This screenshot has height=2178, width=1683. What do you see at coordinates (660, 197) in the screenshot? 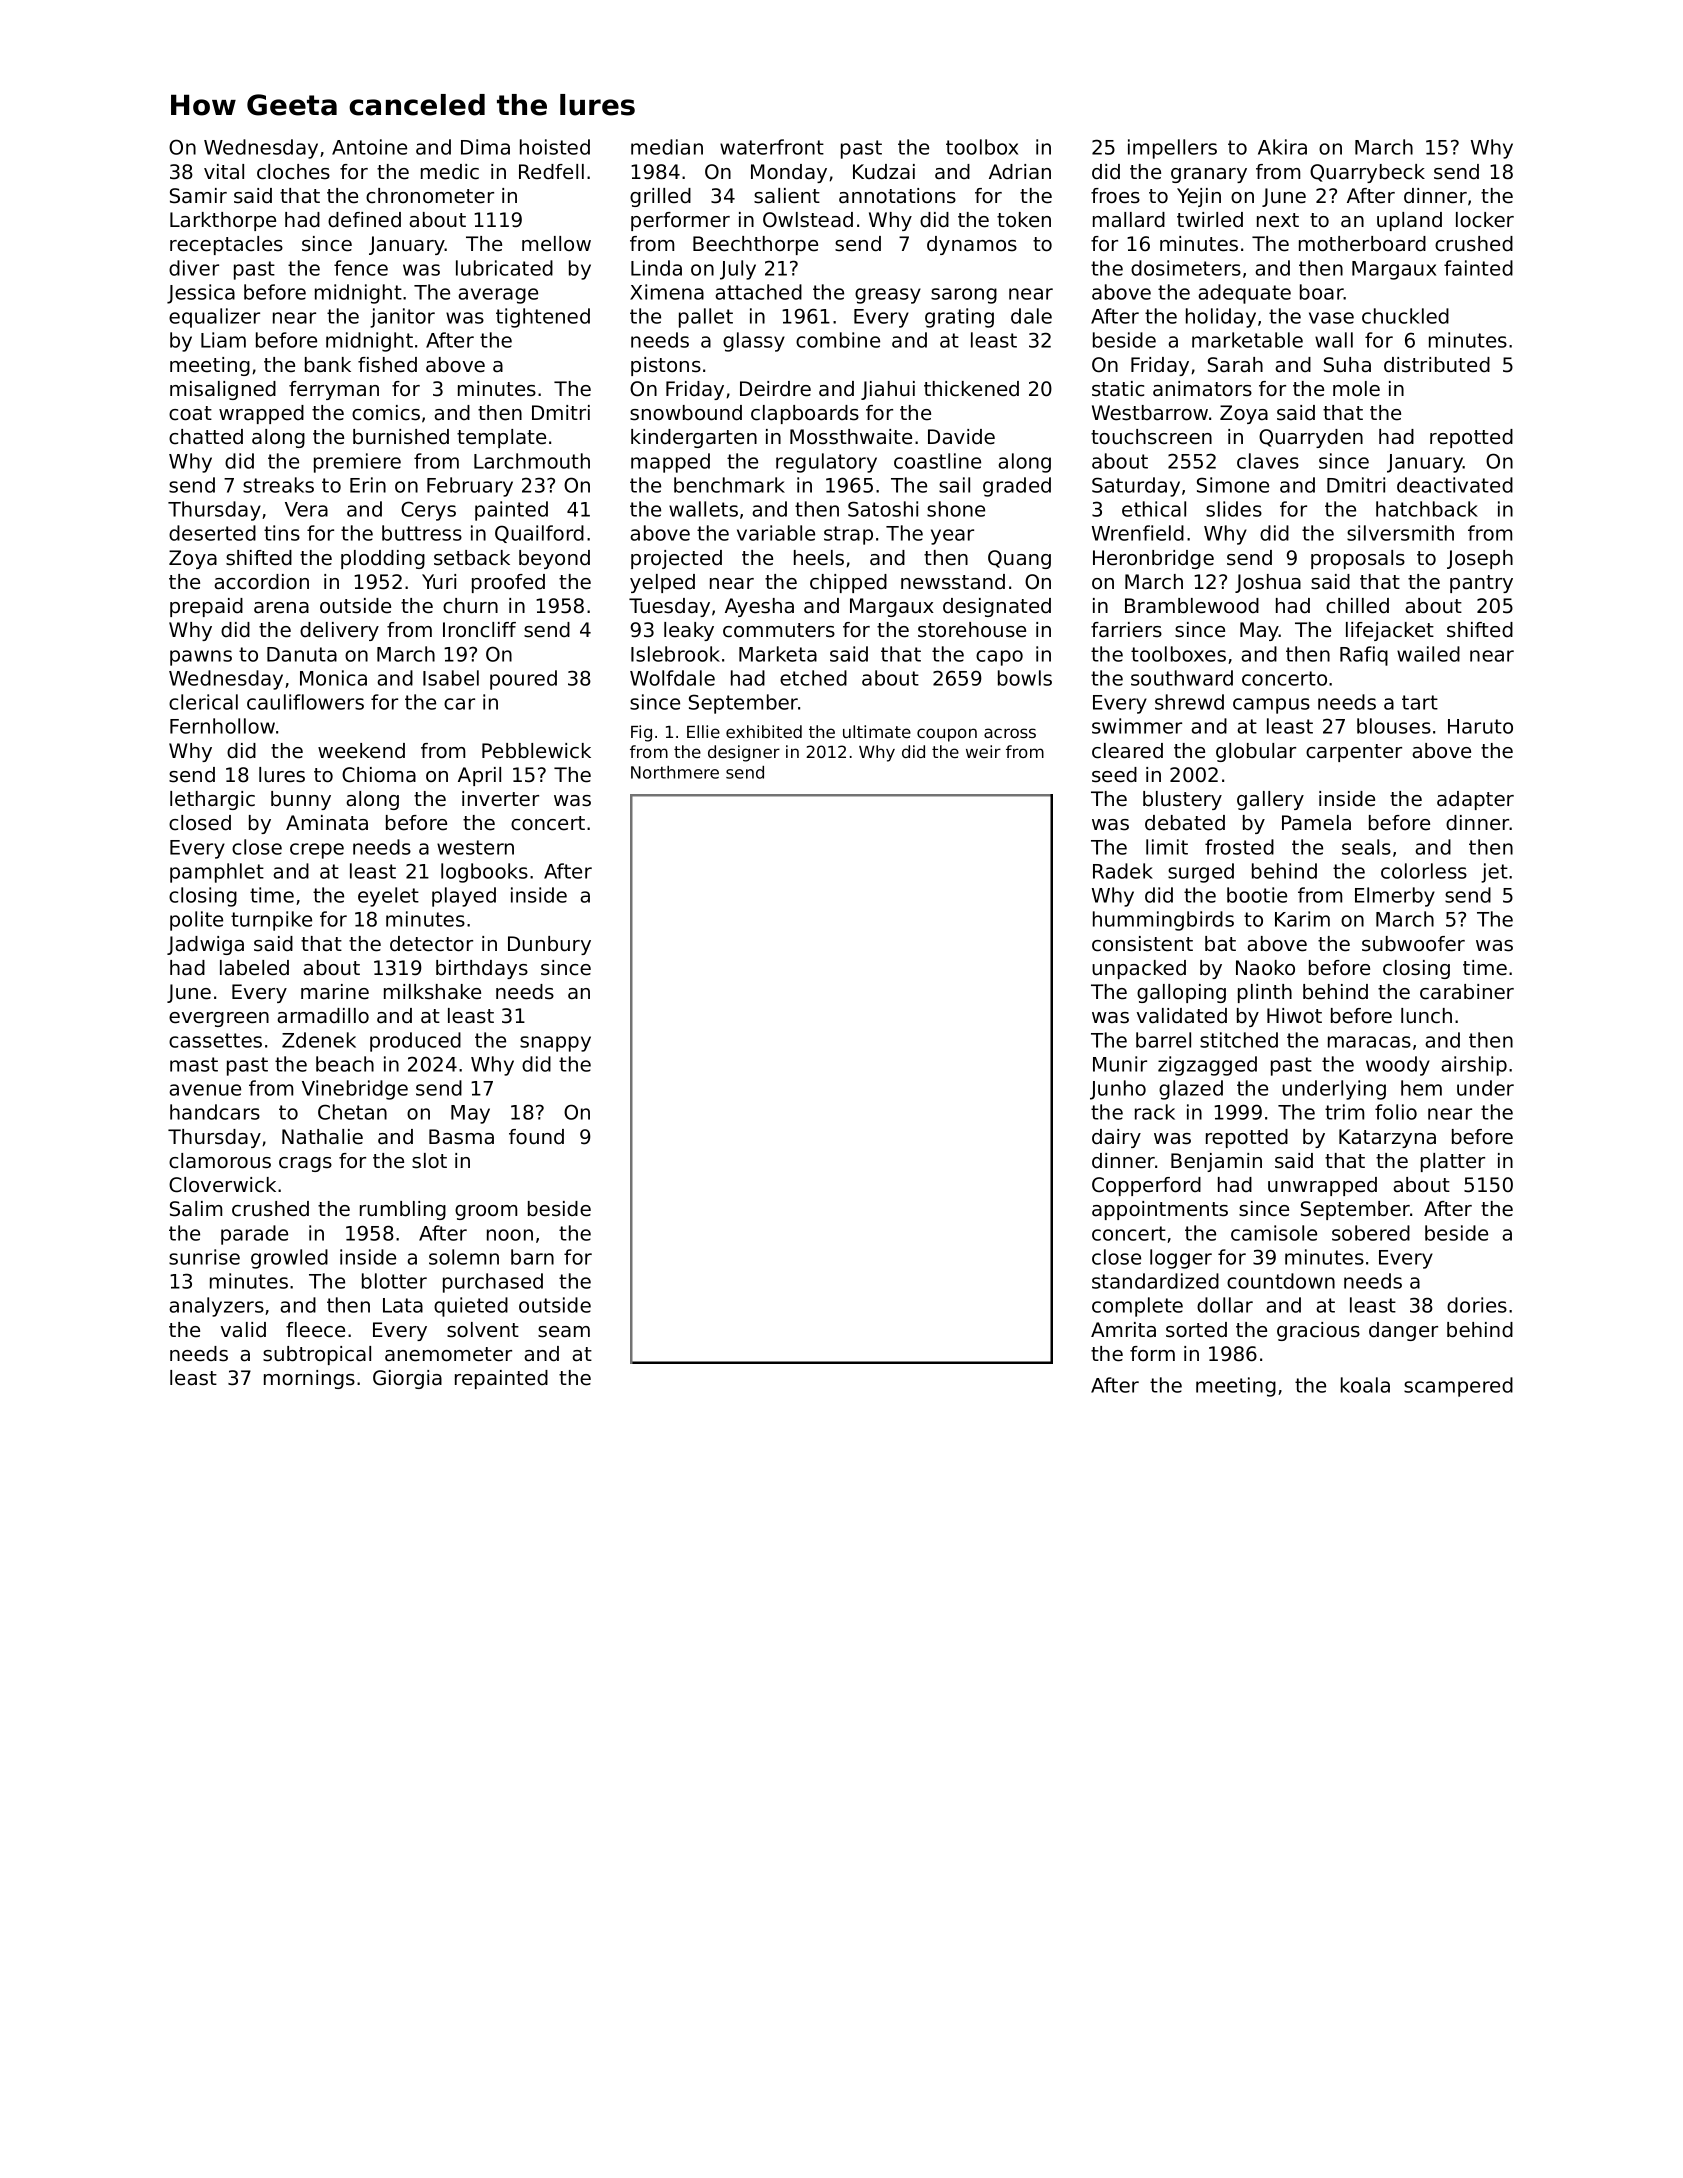
I see `grilled` at bounding box center [660, 197].
